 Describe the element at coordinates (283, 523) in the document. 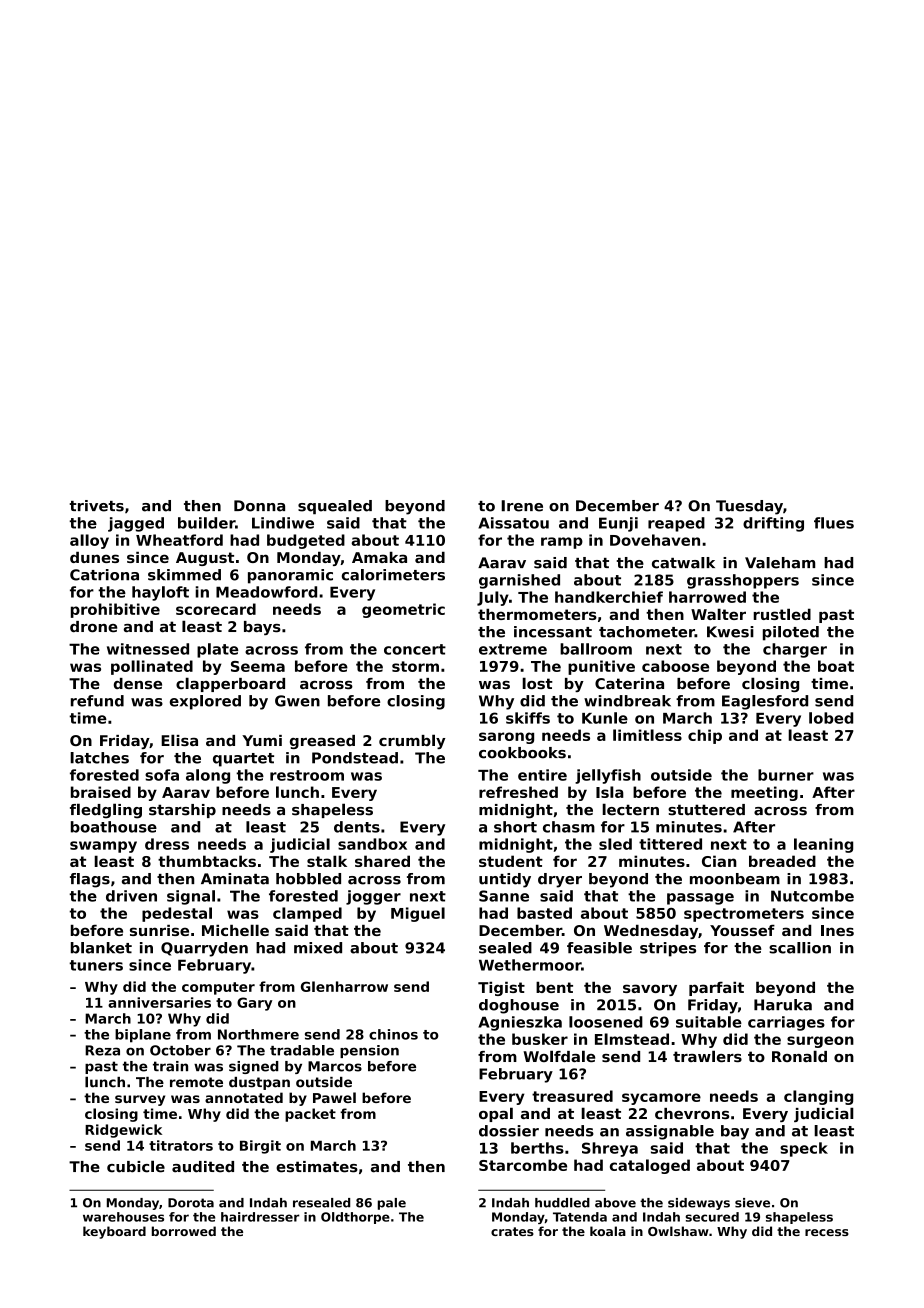

I see `Lindiwe` at that location.
